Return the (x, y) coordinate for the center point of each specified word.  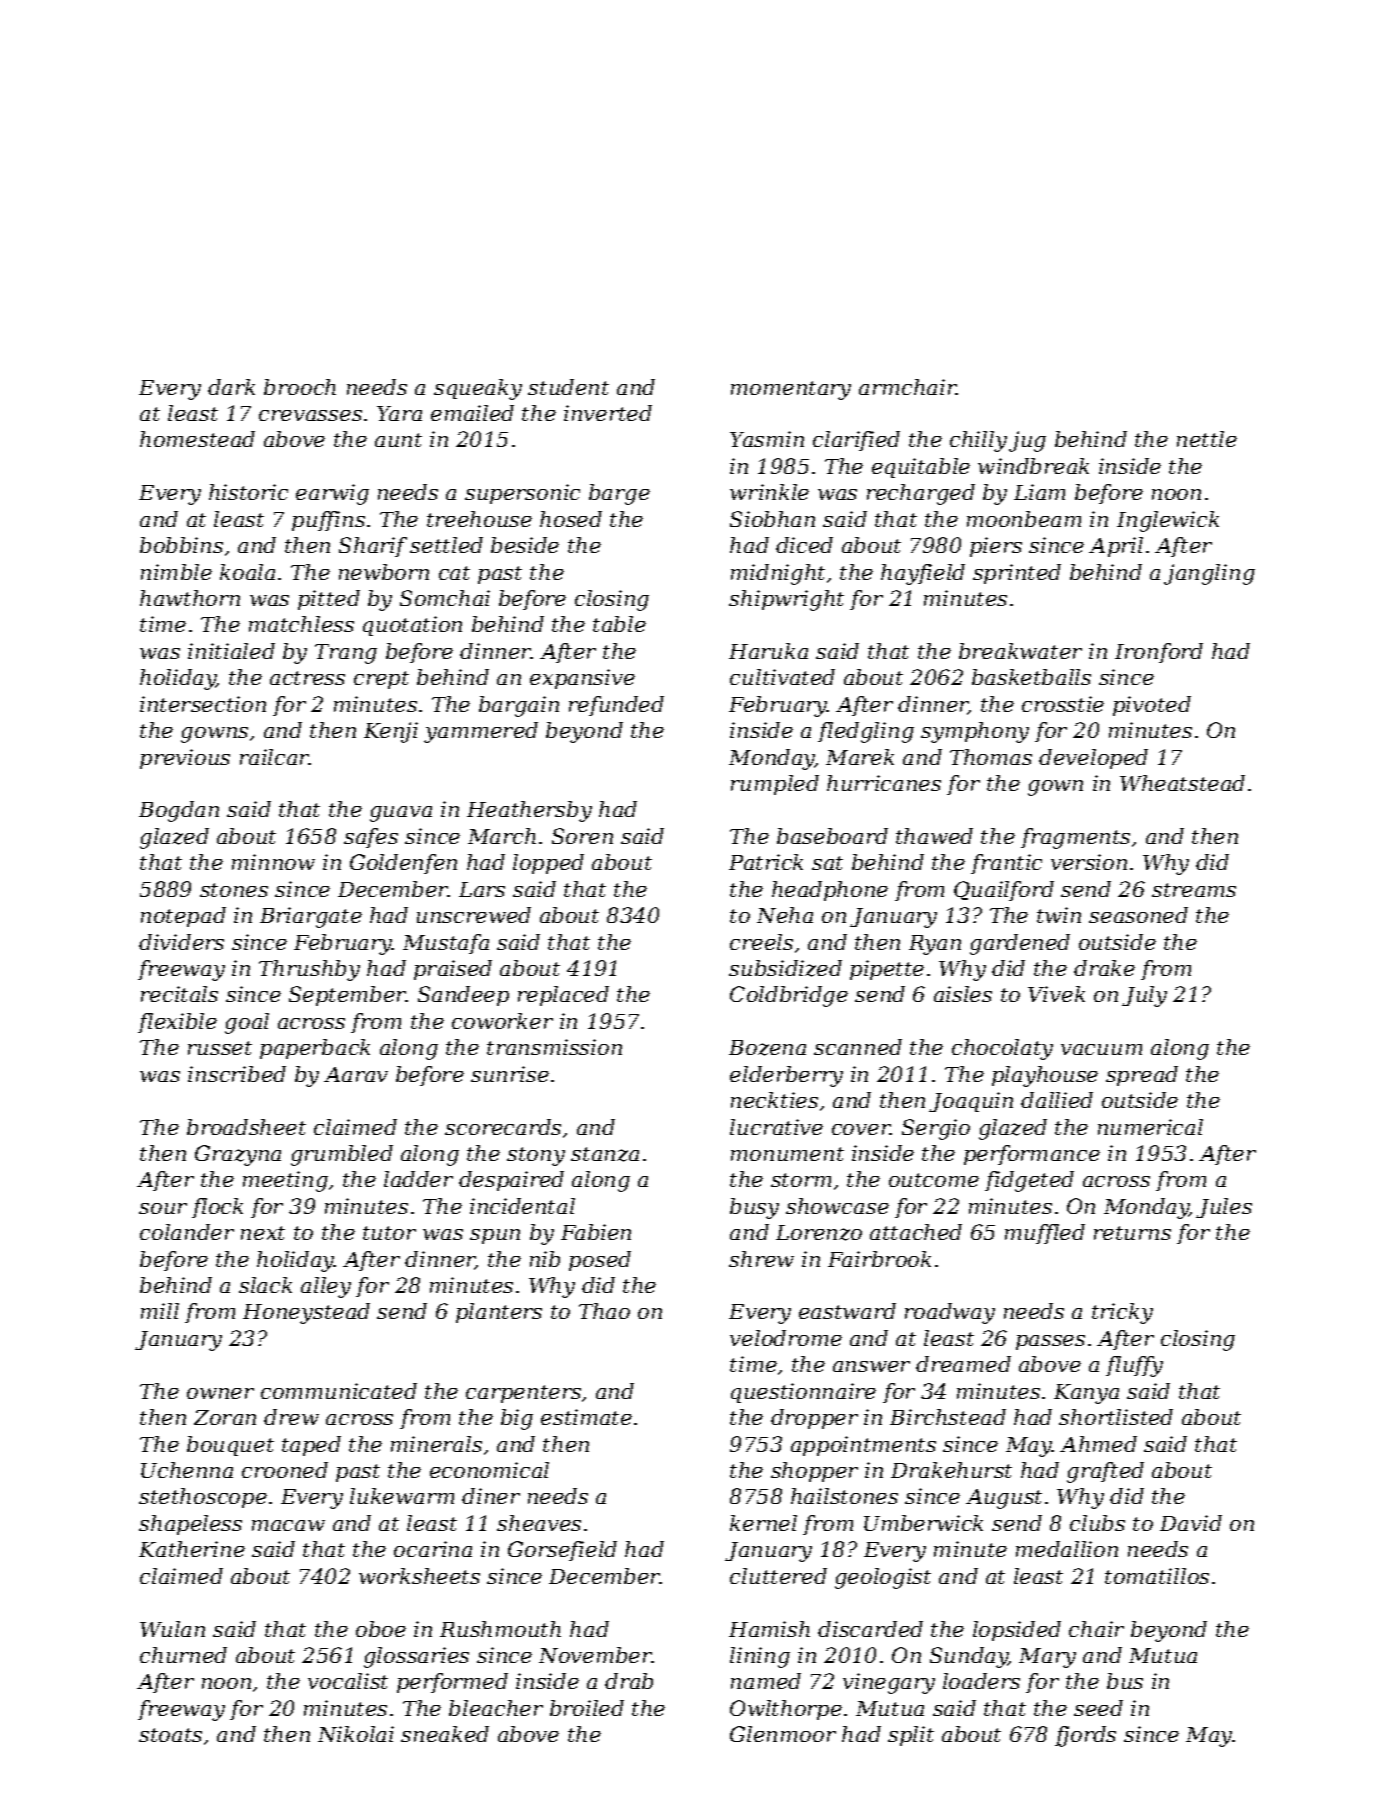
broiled (587, 1708)
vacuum (1101, 1049)
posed (600, 1261)
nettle (1207, 439)
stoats (170, 1735)
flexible (177, 1023)
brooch (300, 387)
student (568, 387)
